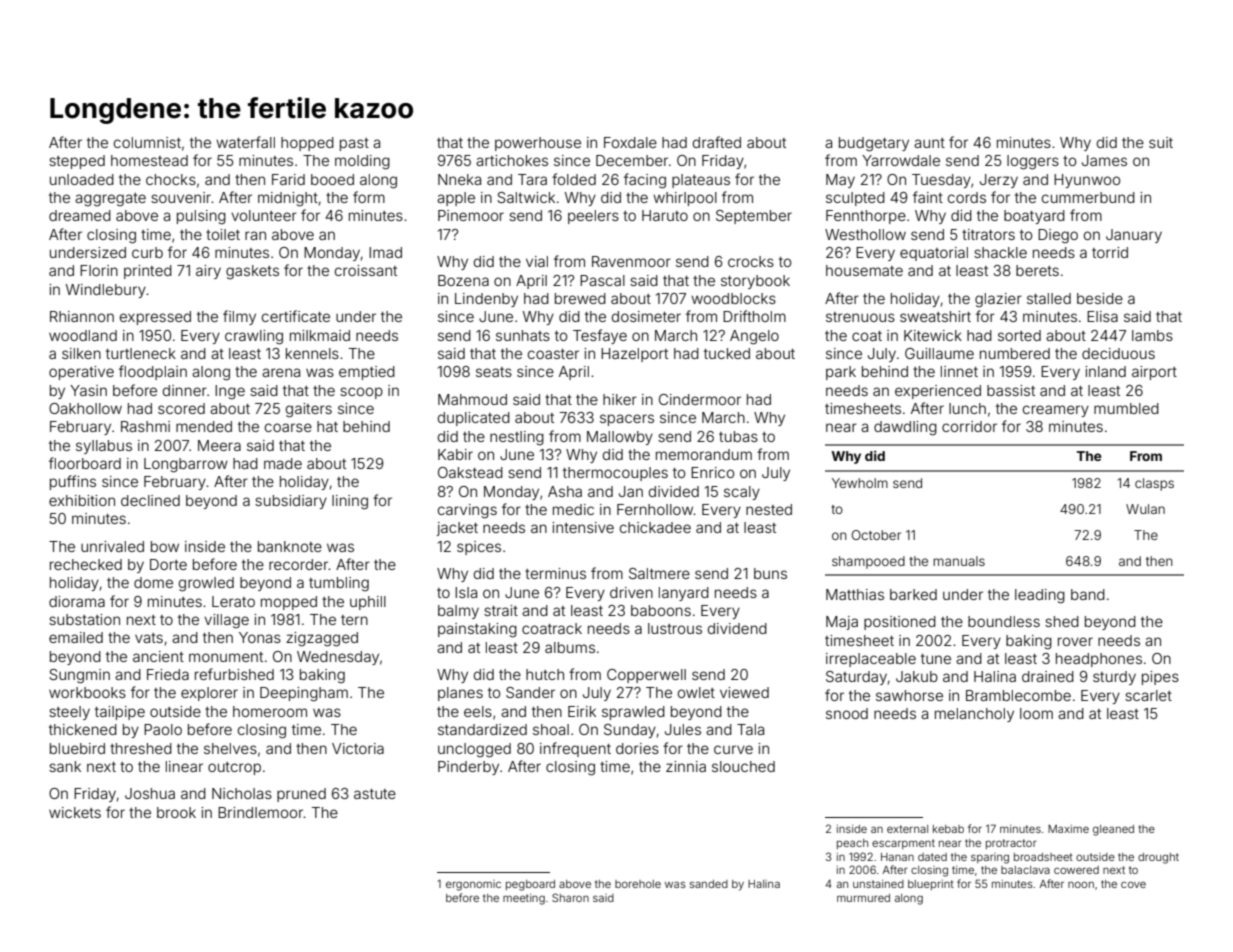 This page has height=952, width=1233. Describe the element at coordinates (860, 483) in the page. I see `Yewholm` at that location.
